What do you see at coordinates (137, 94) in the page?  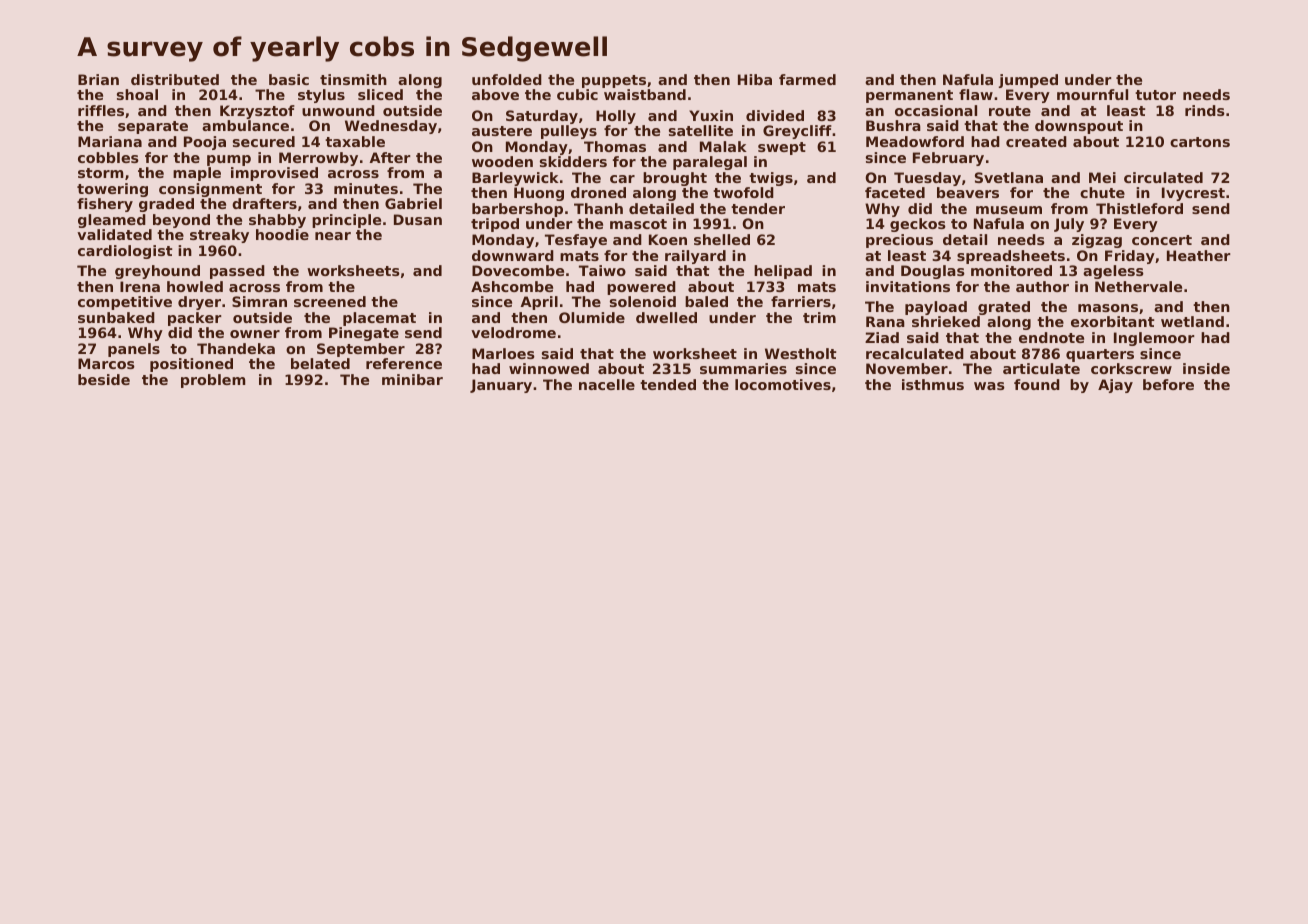 I see `shoal` at bounding box center [137, 94].
